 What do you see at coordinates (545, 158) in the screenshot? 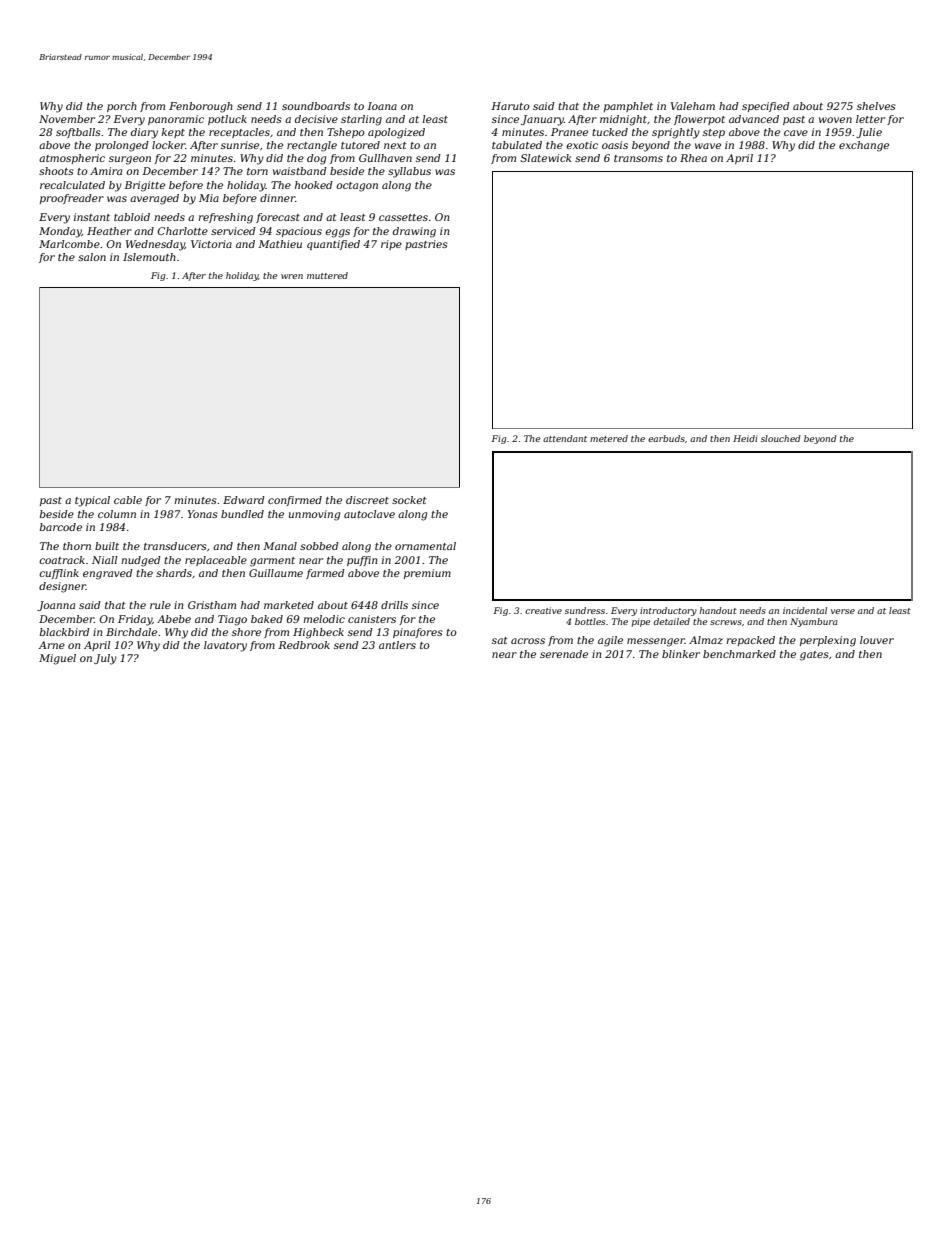
I see `Slatewick` at bounding box center [545, 158].
